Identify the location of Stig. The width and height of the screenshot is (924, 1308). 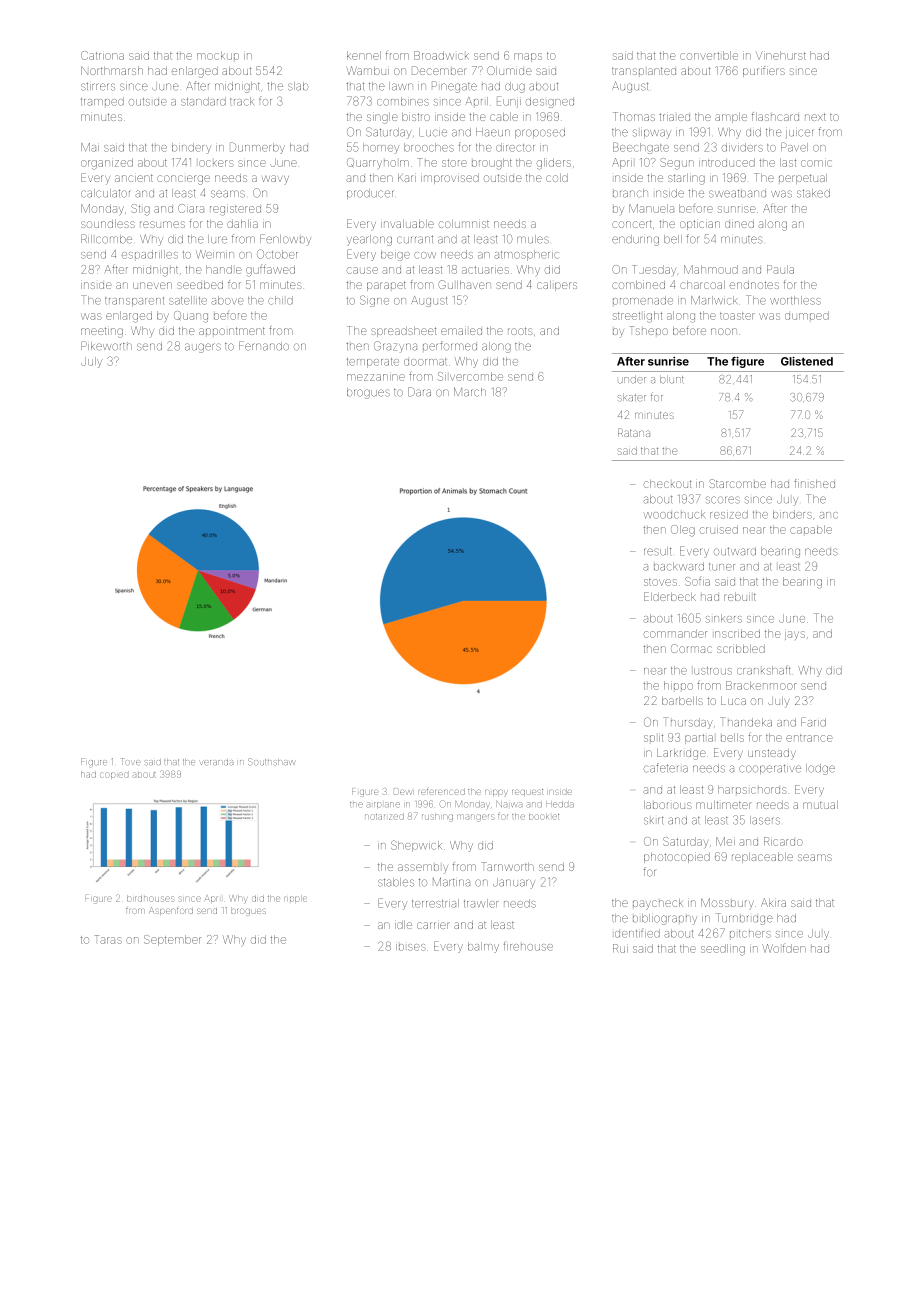
(140, 210).
